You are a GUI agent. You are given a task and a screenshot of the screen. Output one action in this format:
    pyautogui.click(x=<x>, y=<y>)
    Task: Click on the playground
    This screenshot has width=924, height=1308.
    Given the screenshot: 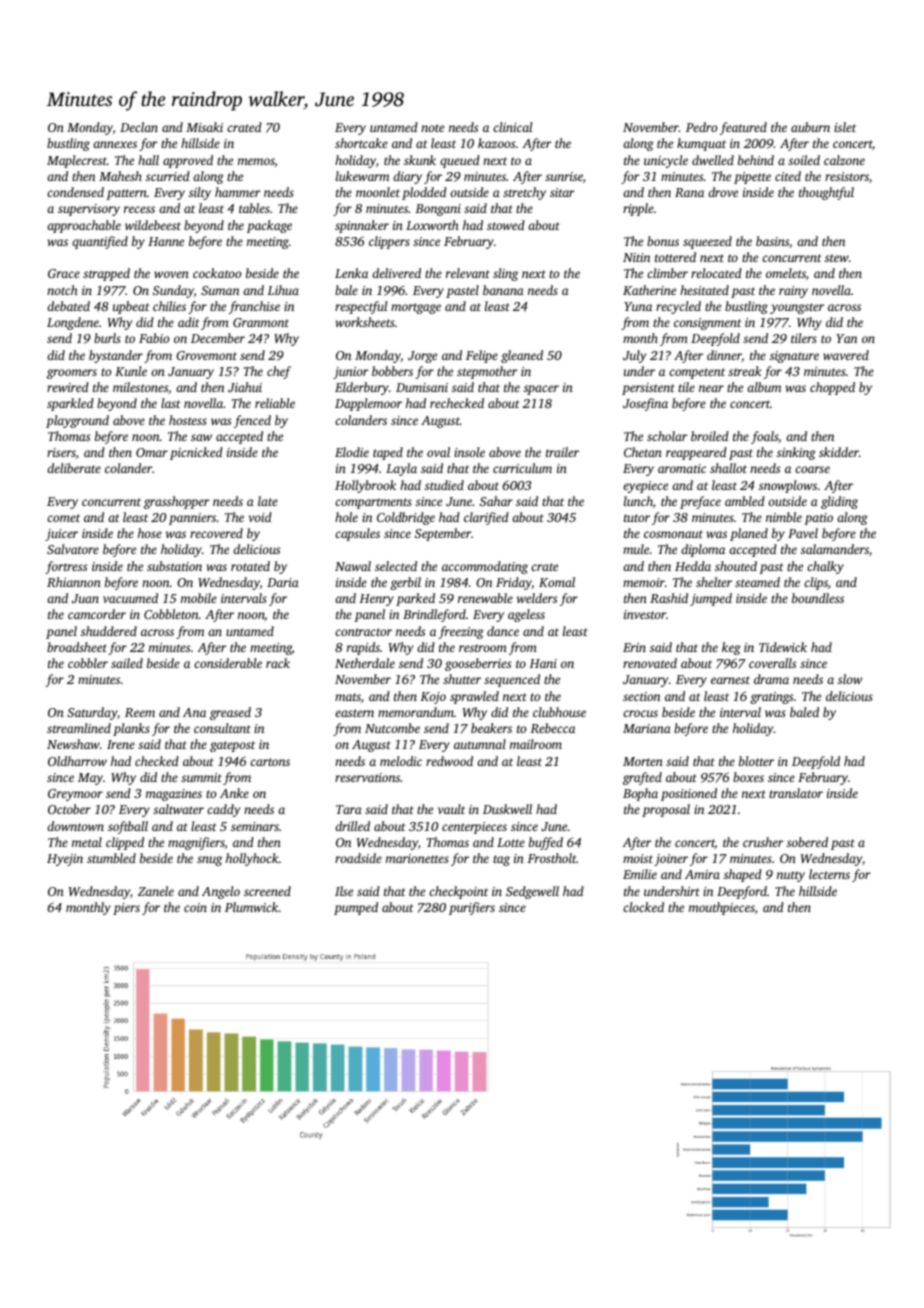 What is the action you would take?
    pyautogui.click(x=77, y=421)
